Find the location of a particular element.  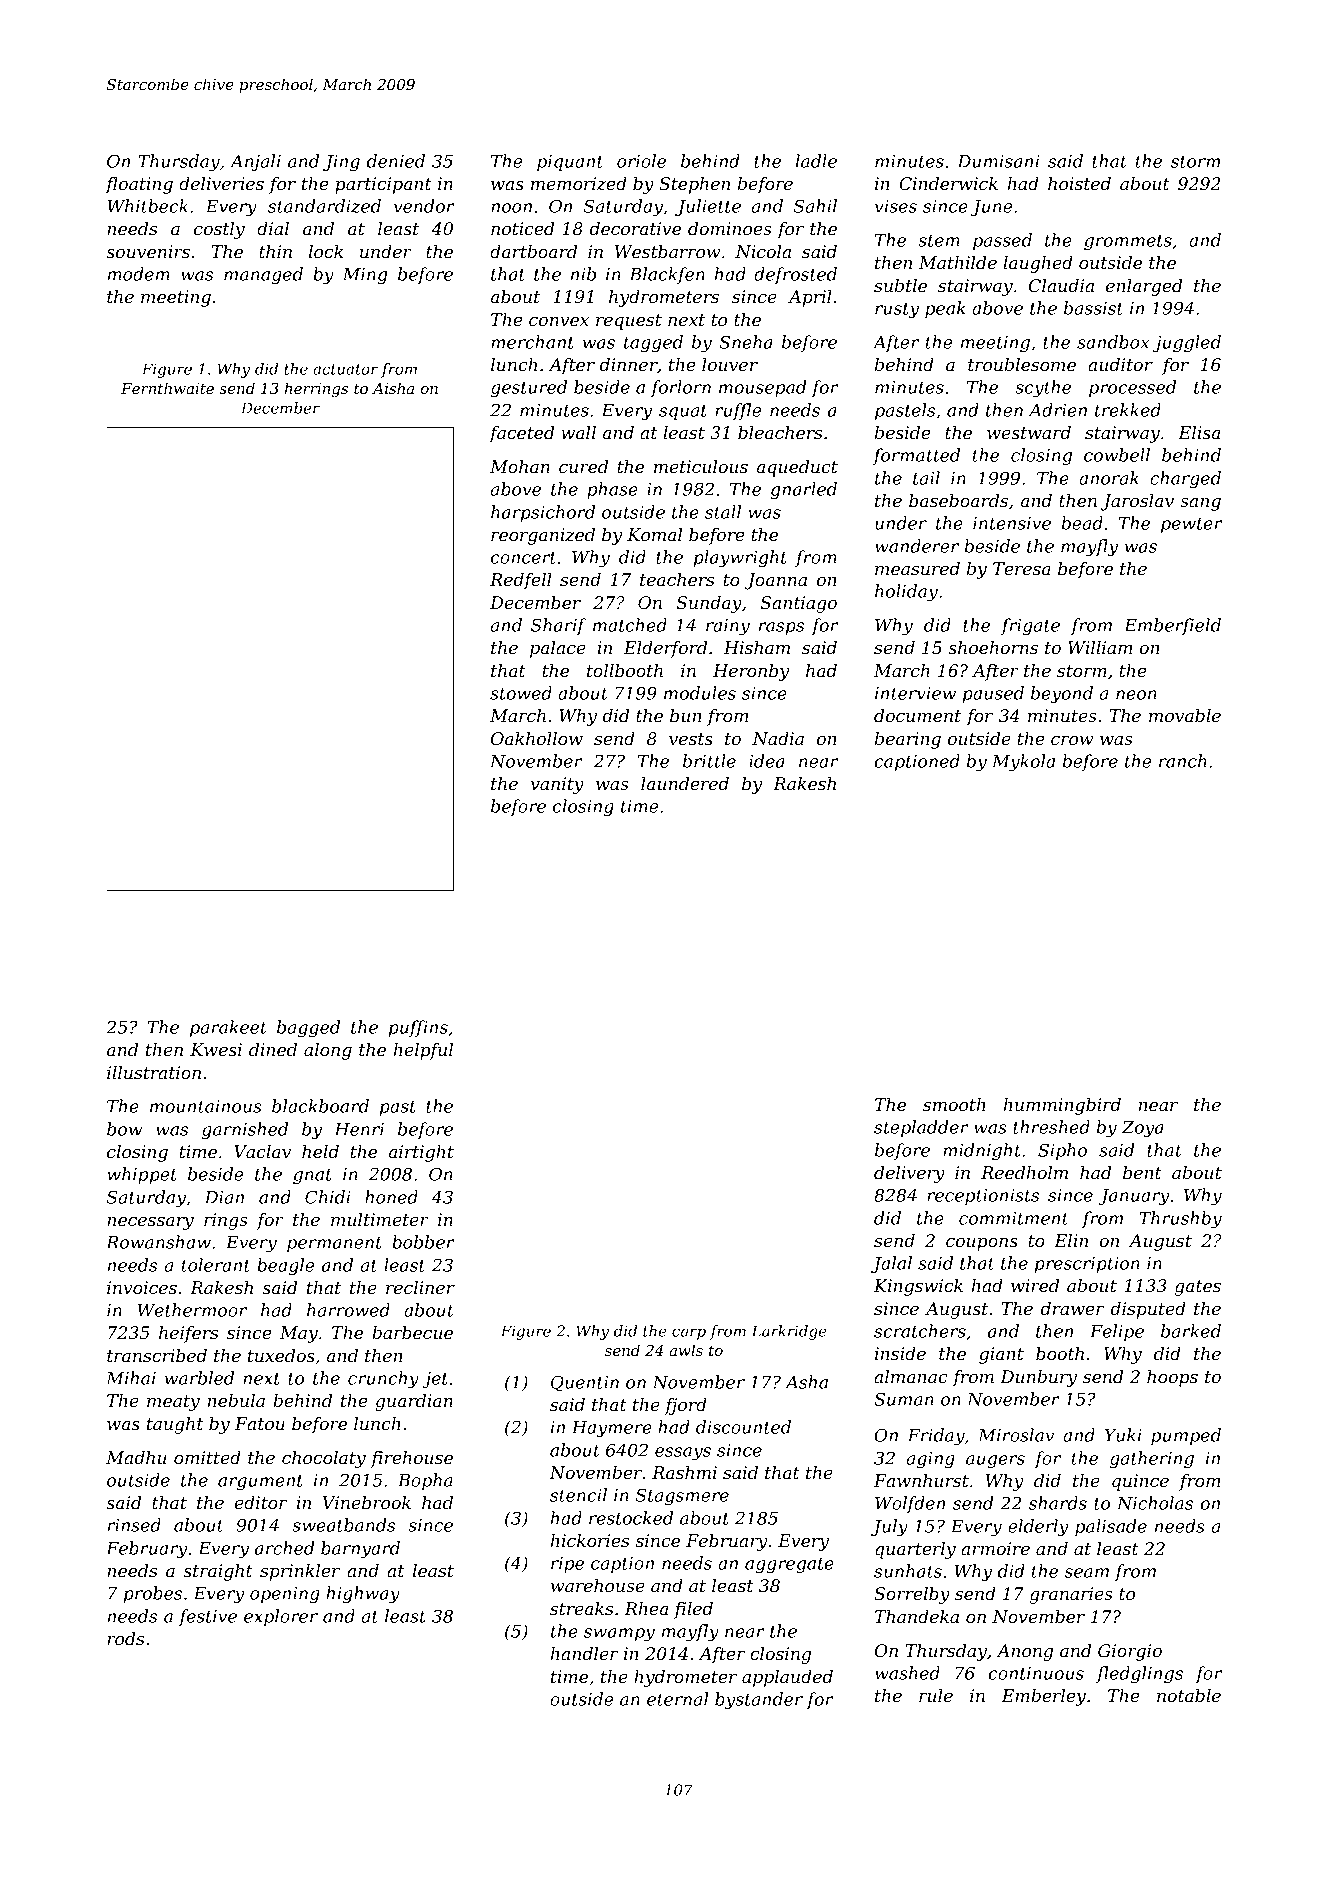

giant is located at coordinates (1001, 1355).
